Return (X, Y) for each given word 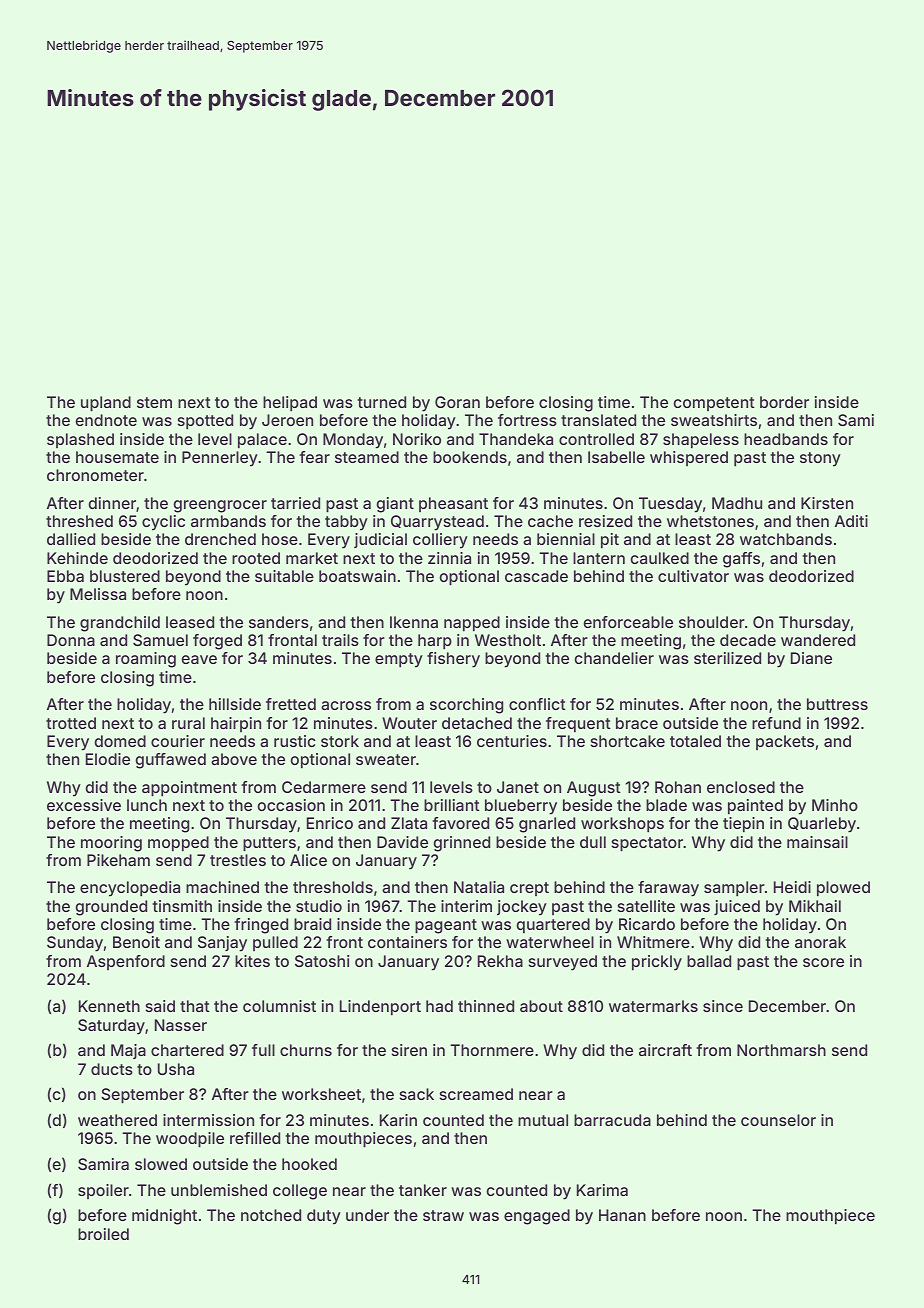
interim (466, 906)
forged (217, 642)
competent (714, 404)
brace (637, 723)
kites (252, 961)
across (346, 705)
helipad (290, 404)
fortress (527, 420)
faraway (668, 889)
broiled (103, 1234)
